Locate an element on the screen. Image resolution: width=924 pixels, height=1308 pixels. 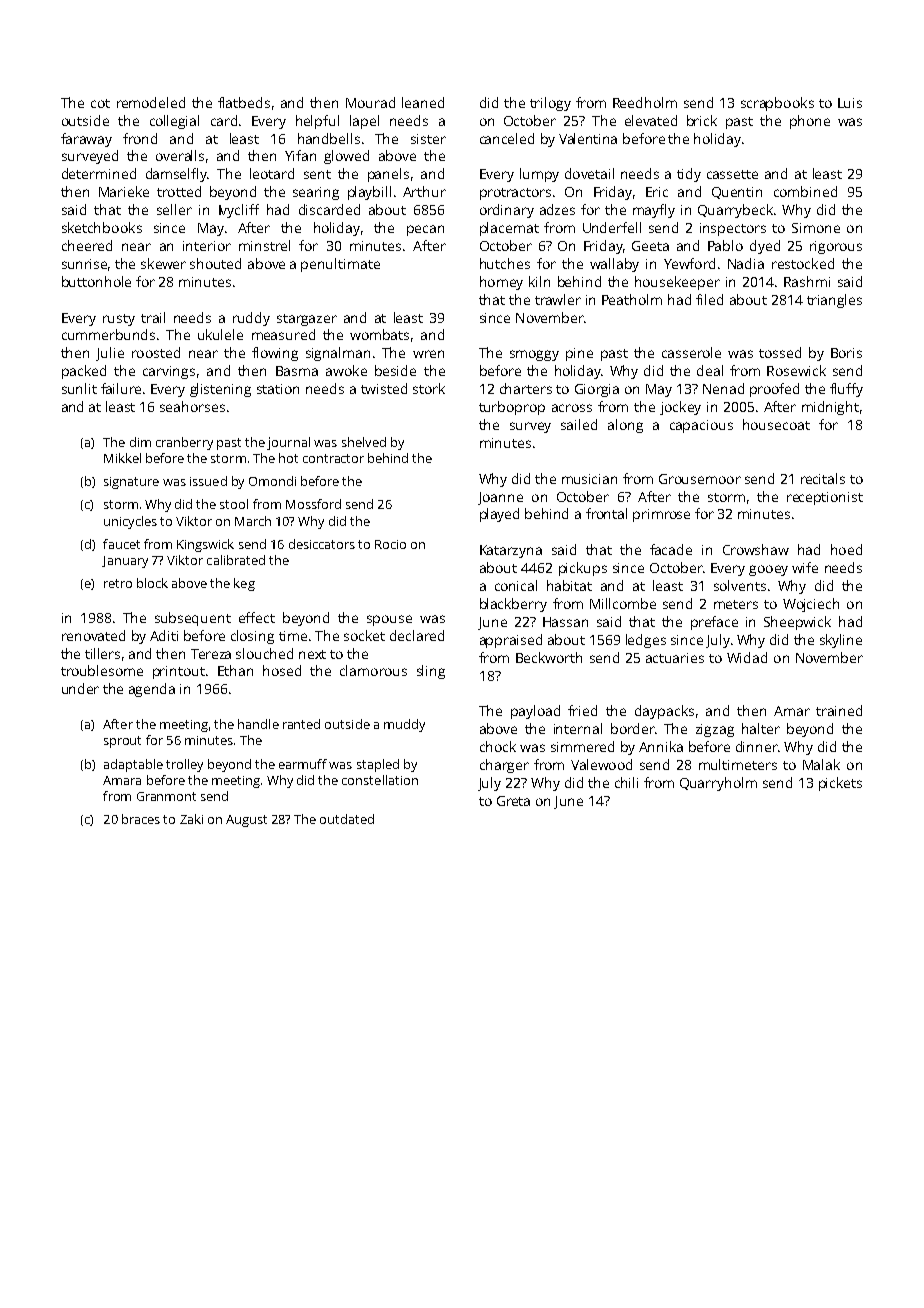
sprout is located at coordinates (122, 742).
